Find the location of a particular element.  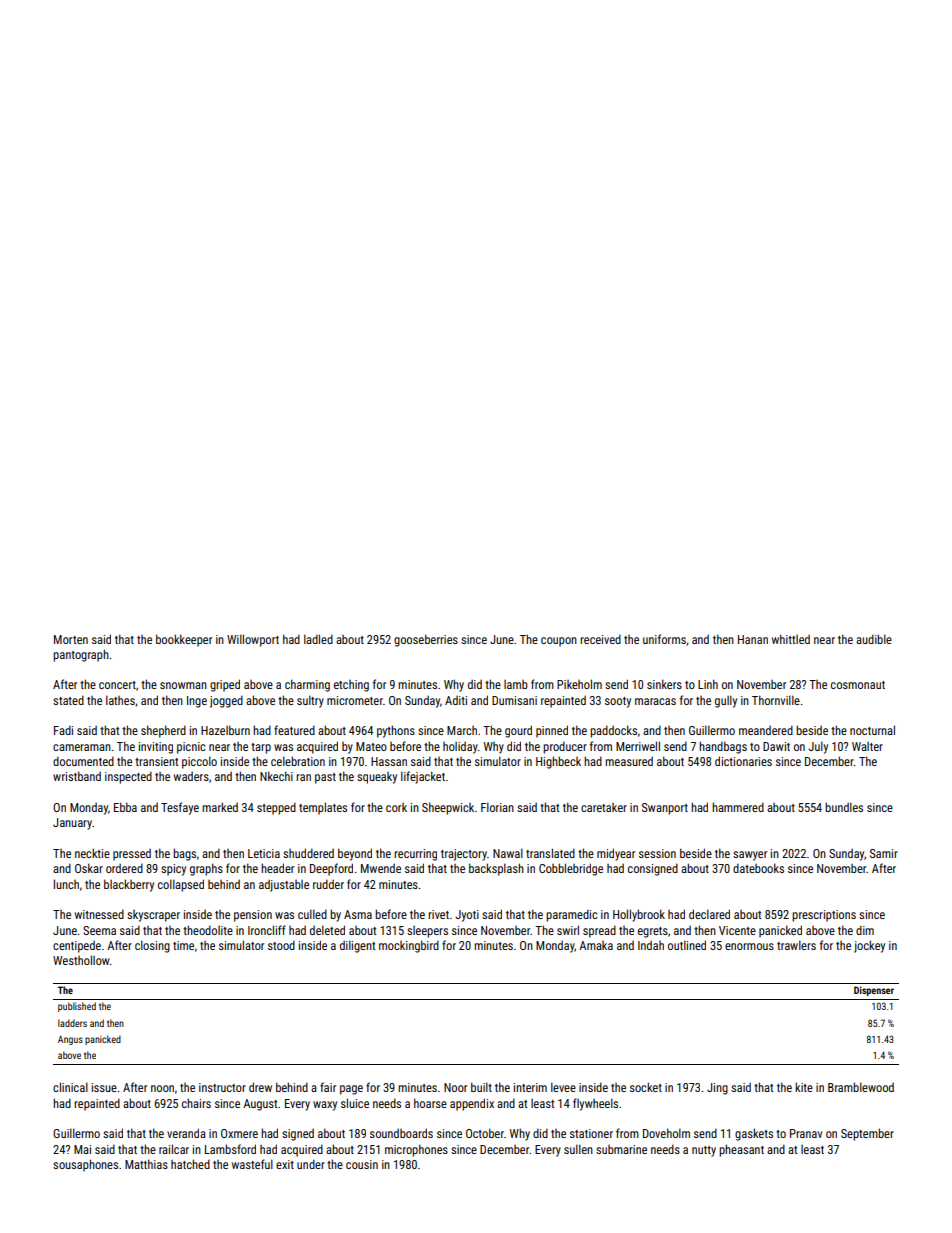

issue is located at coordinates (104, 1087).
